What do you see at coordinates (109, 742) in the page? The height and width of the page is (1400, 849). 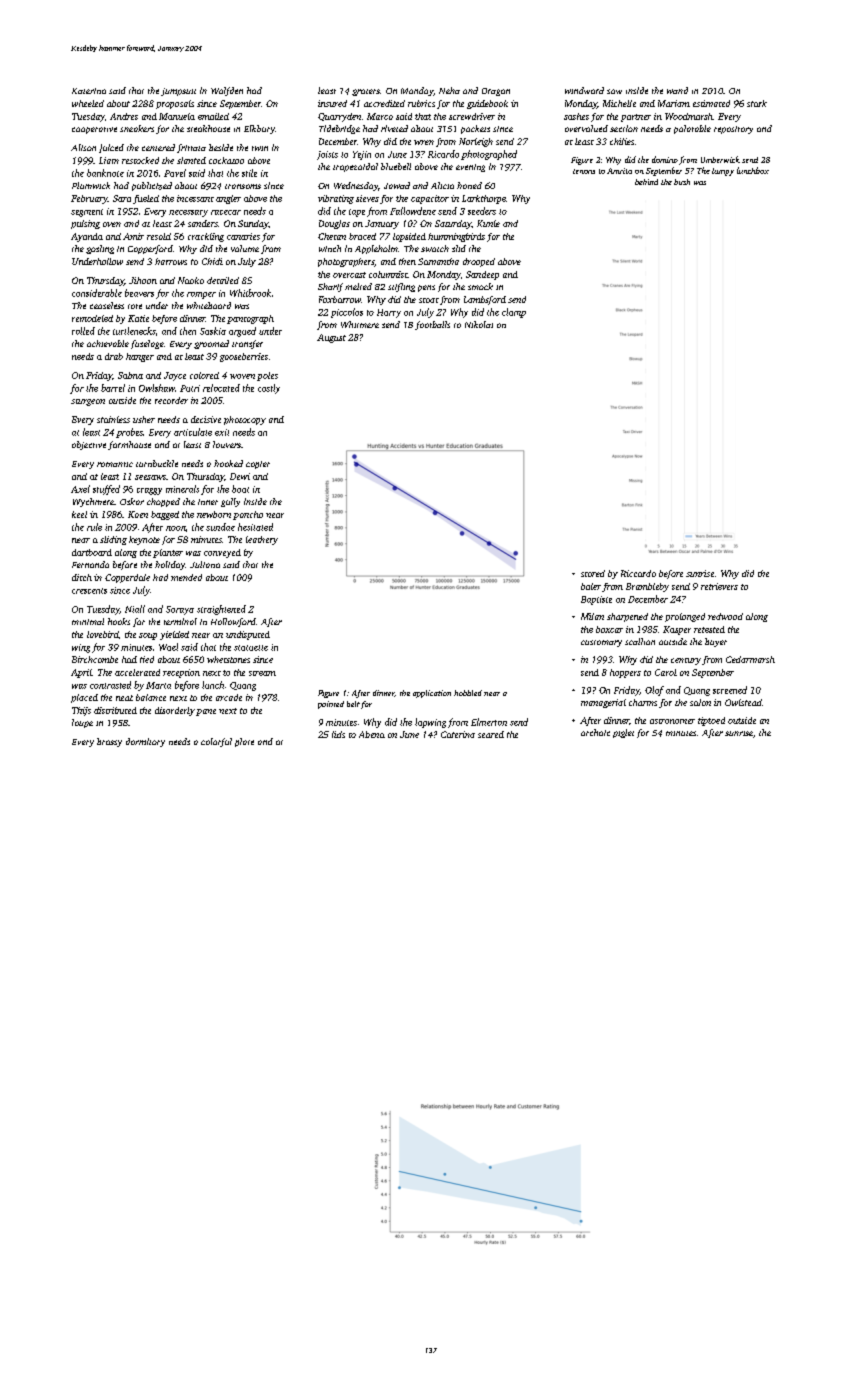 I see `brassy` at bounding box center [109, 742].
